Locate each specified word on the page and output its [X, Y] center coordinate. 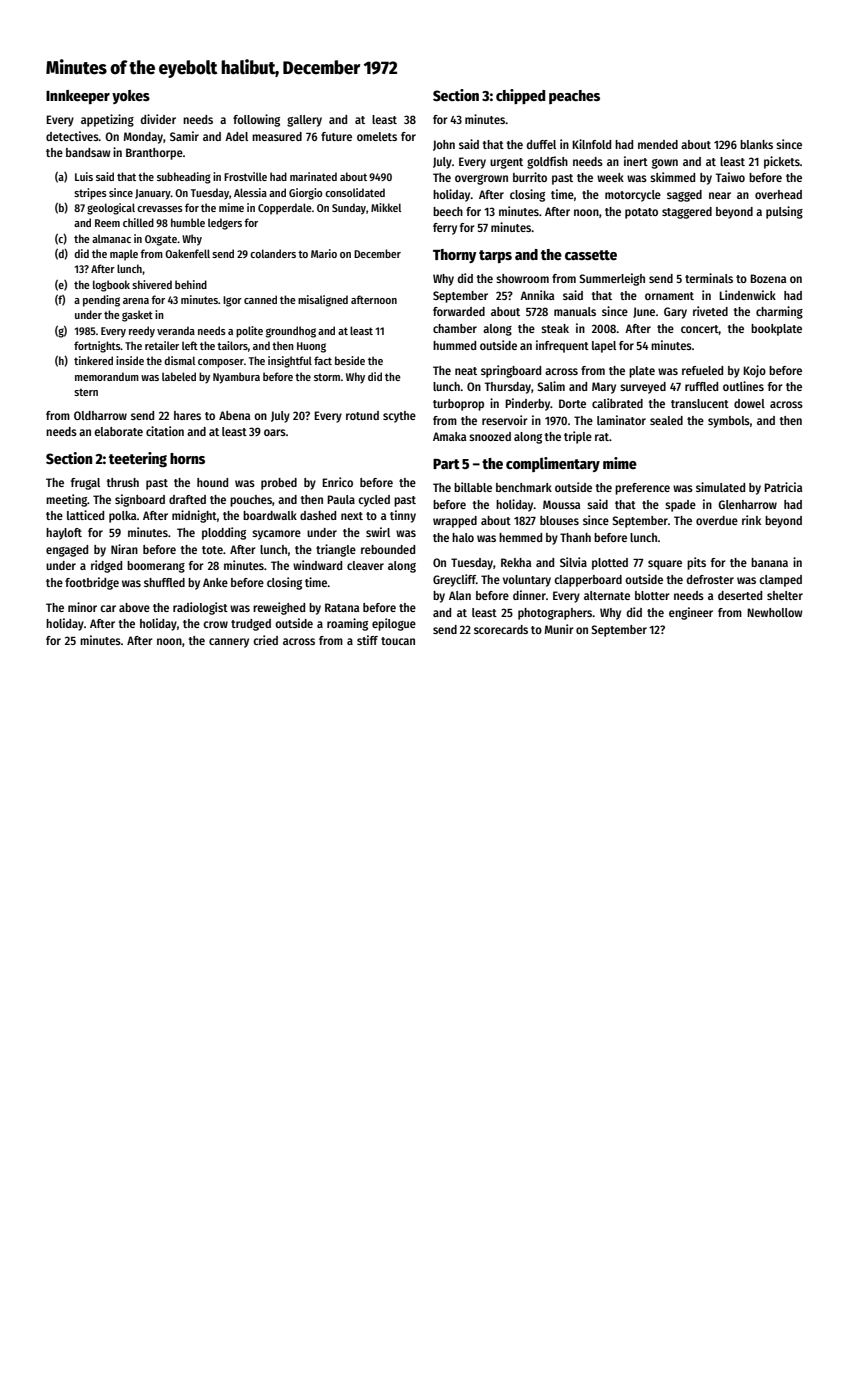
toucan [398, 641]
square [665, 565]
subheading [184, 178]
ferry [445, 229]
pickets [782, 162]
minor [82, 607]
